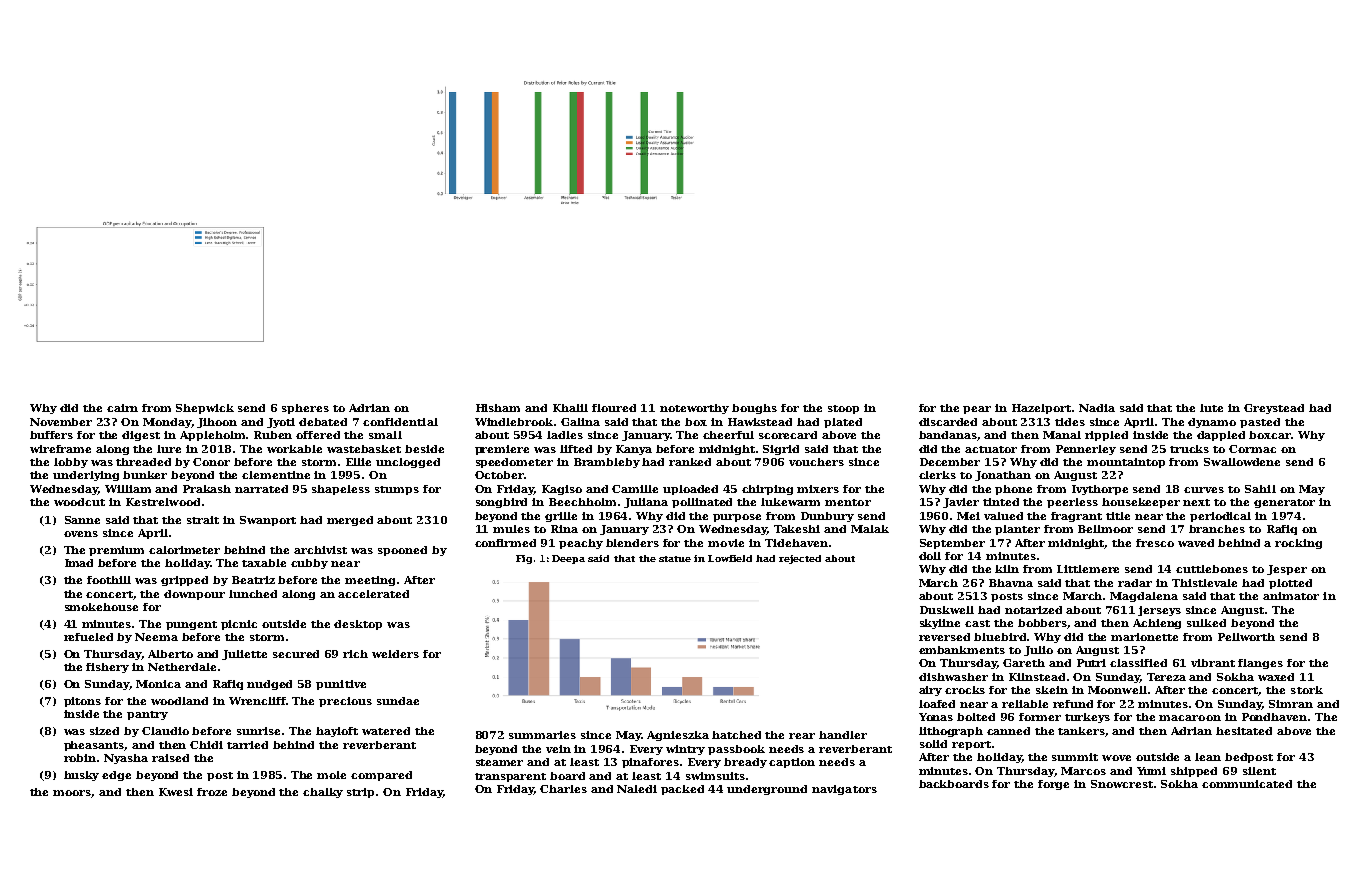 This screenshot has height=887, width=1372. I want to click on Ellie, so click(358, 462).
